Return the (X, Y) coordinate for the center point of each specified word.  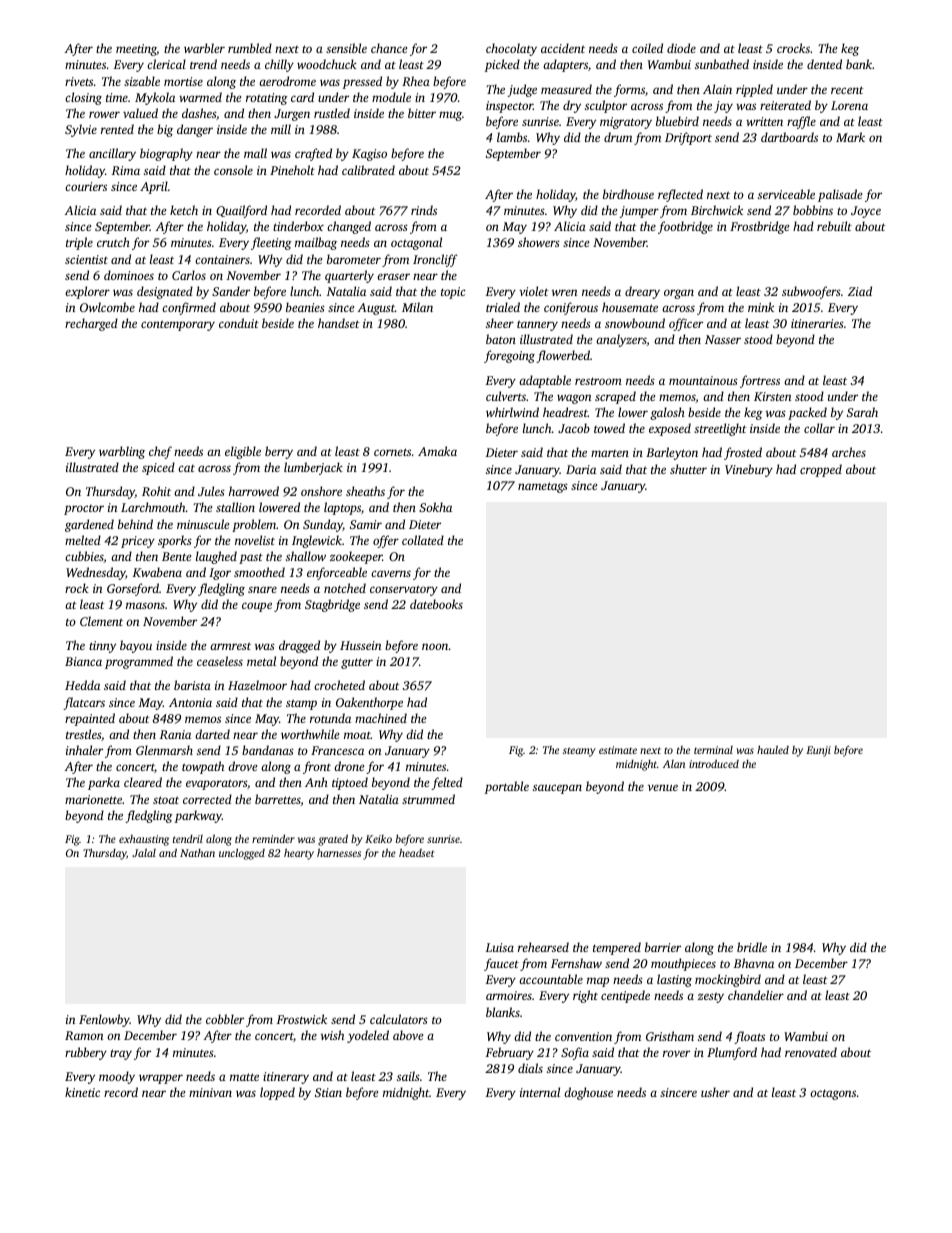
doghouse (588, 1093)
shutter (688, 469)
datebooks (436, 604)
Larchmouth (153, 507)
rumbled (250, 48)
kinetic (82, 1092)
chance (389, 48)
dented (824, 64)
